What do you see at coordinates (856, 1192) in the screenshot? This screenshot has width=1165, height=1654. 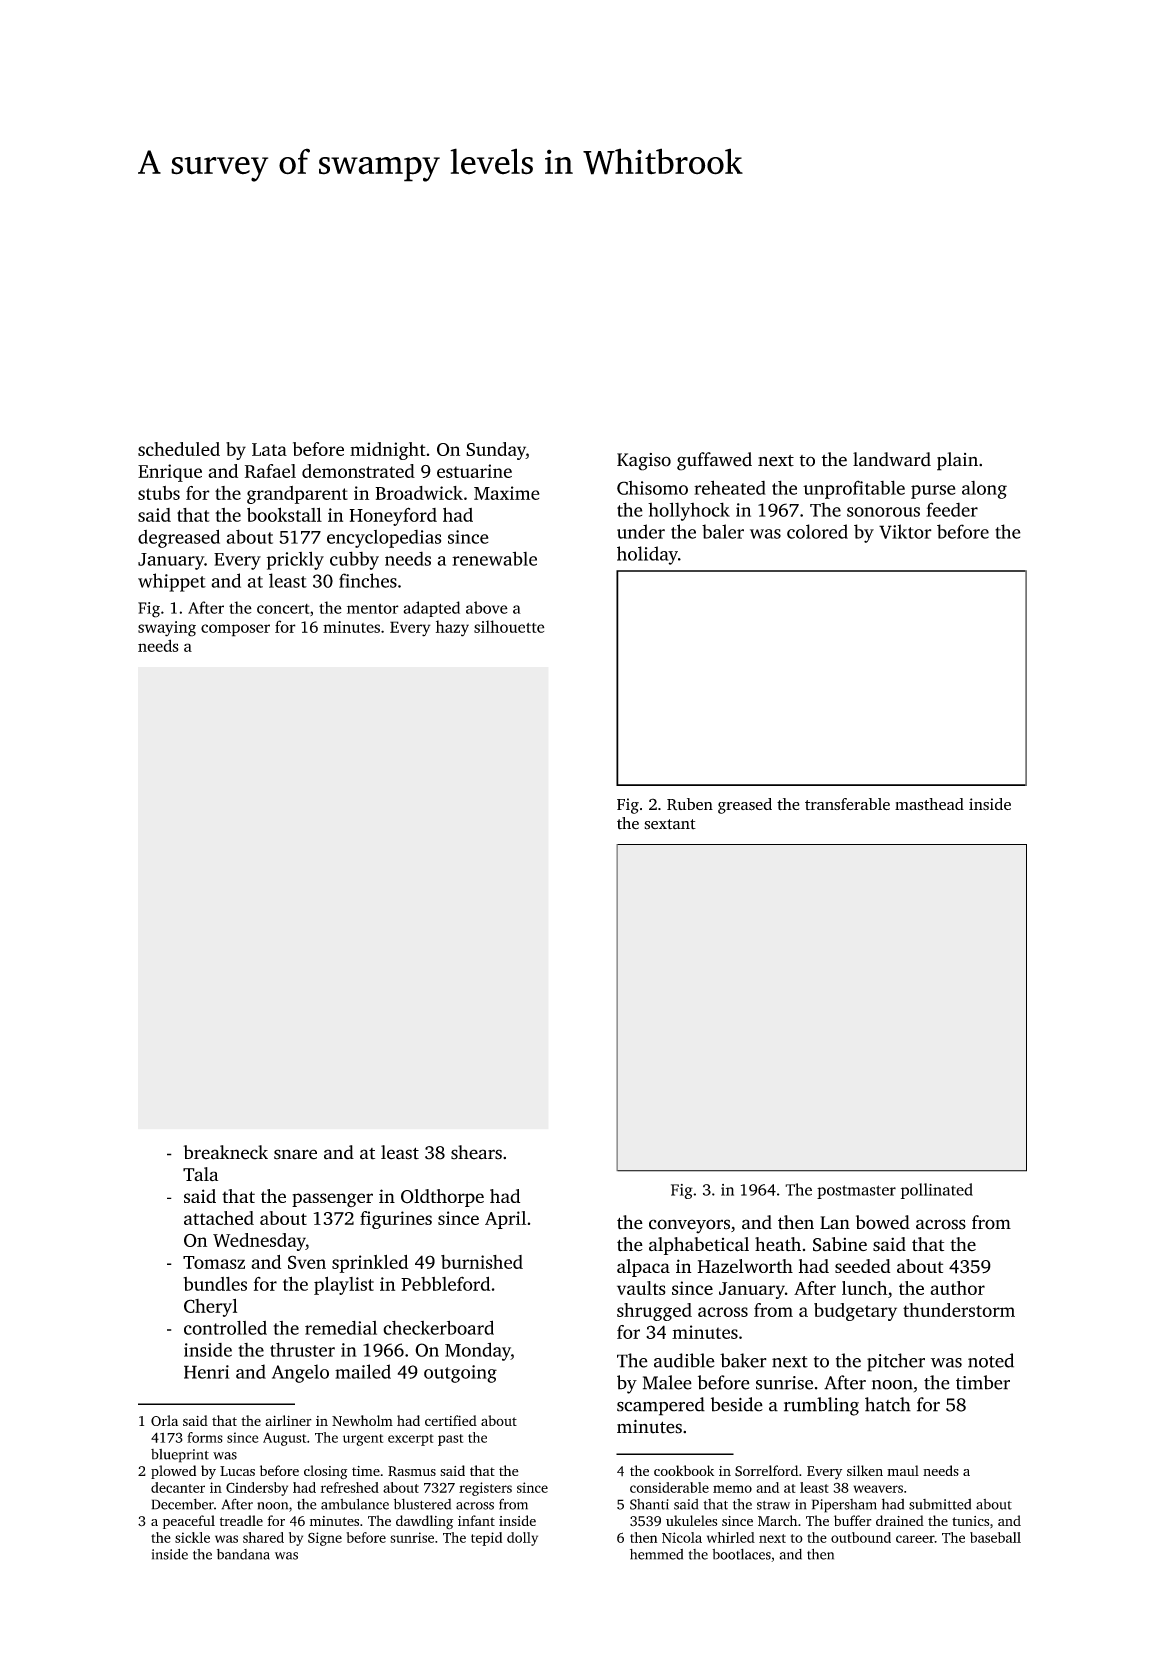 I see `postmaster` at bounding box center [856, 1192].
